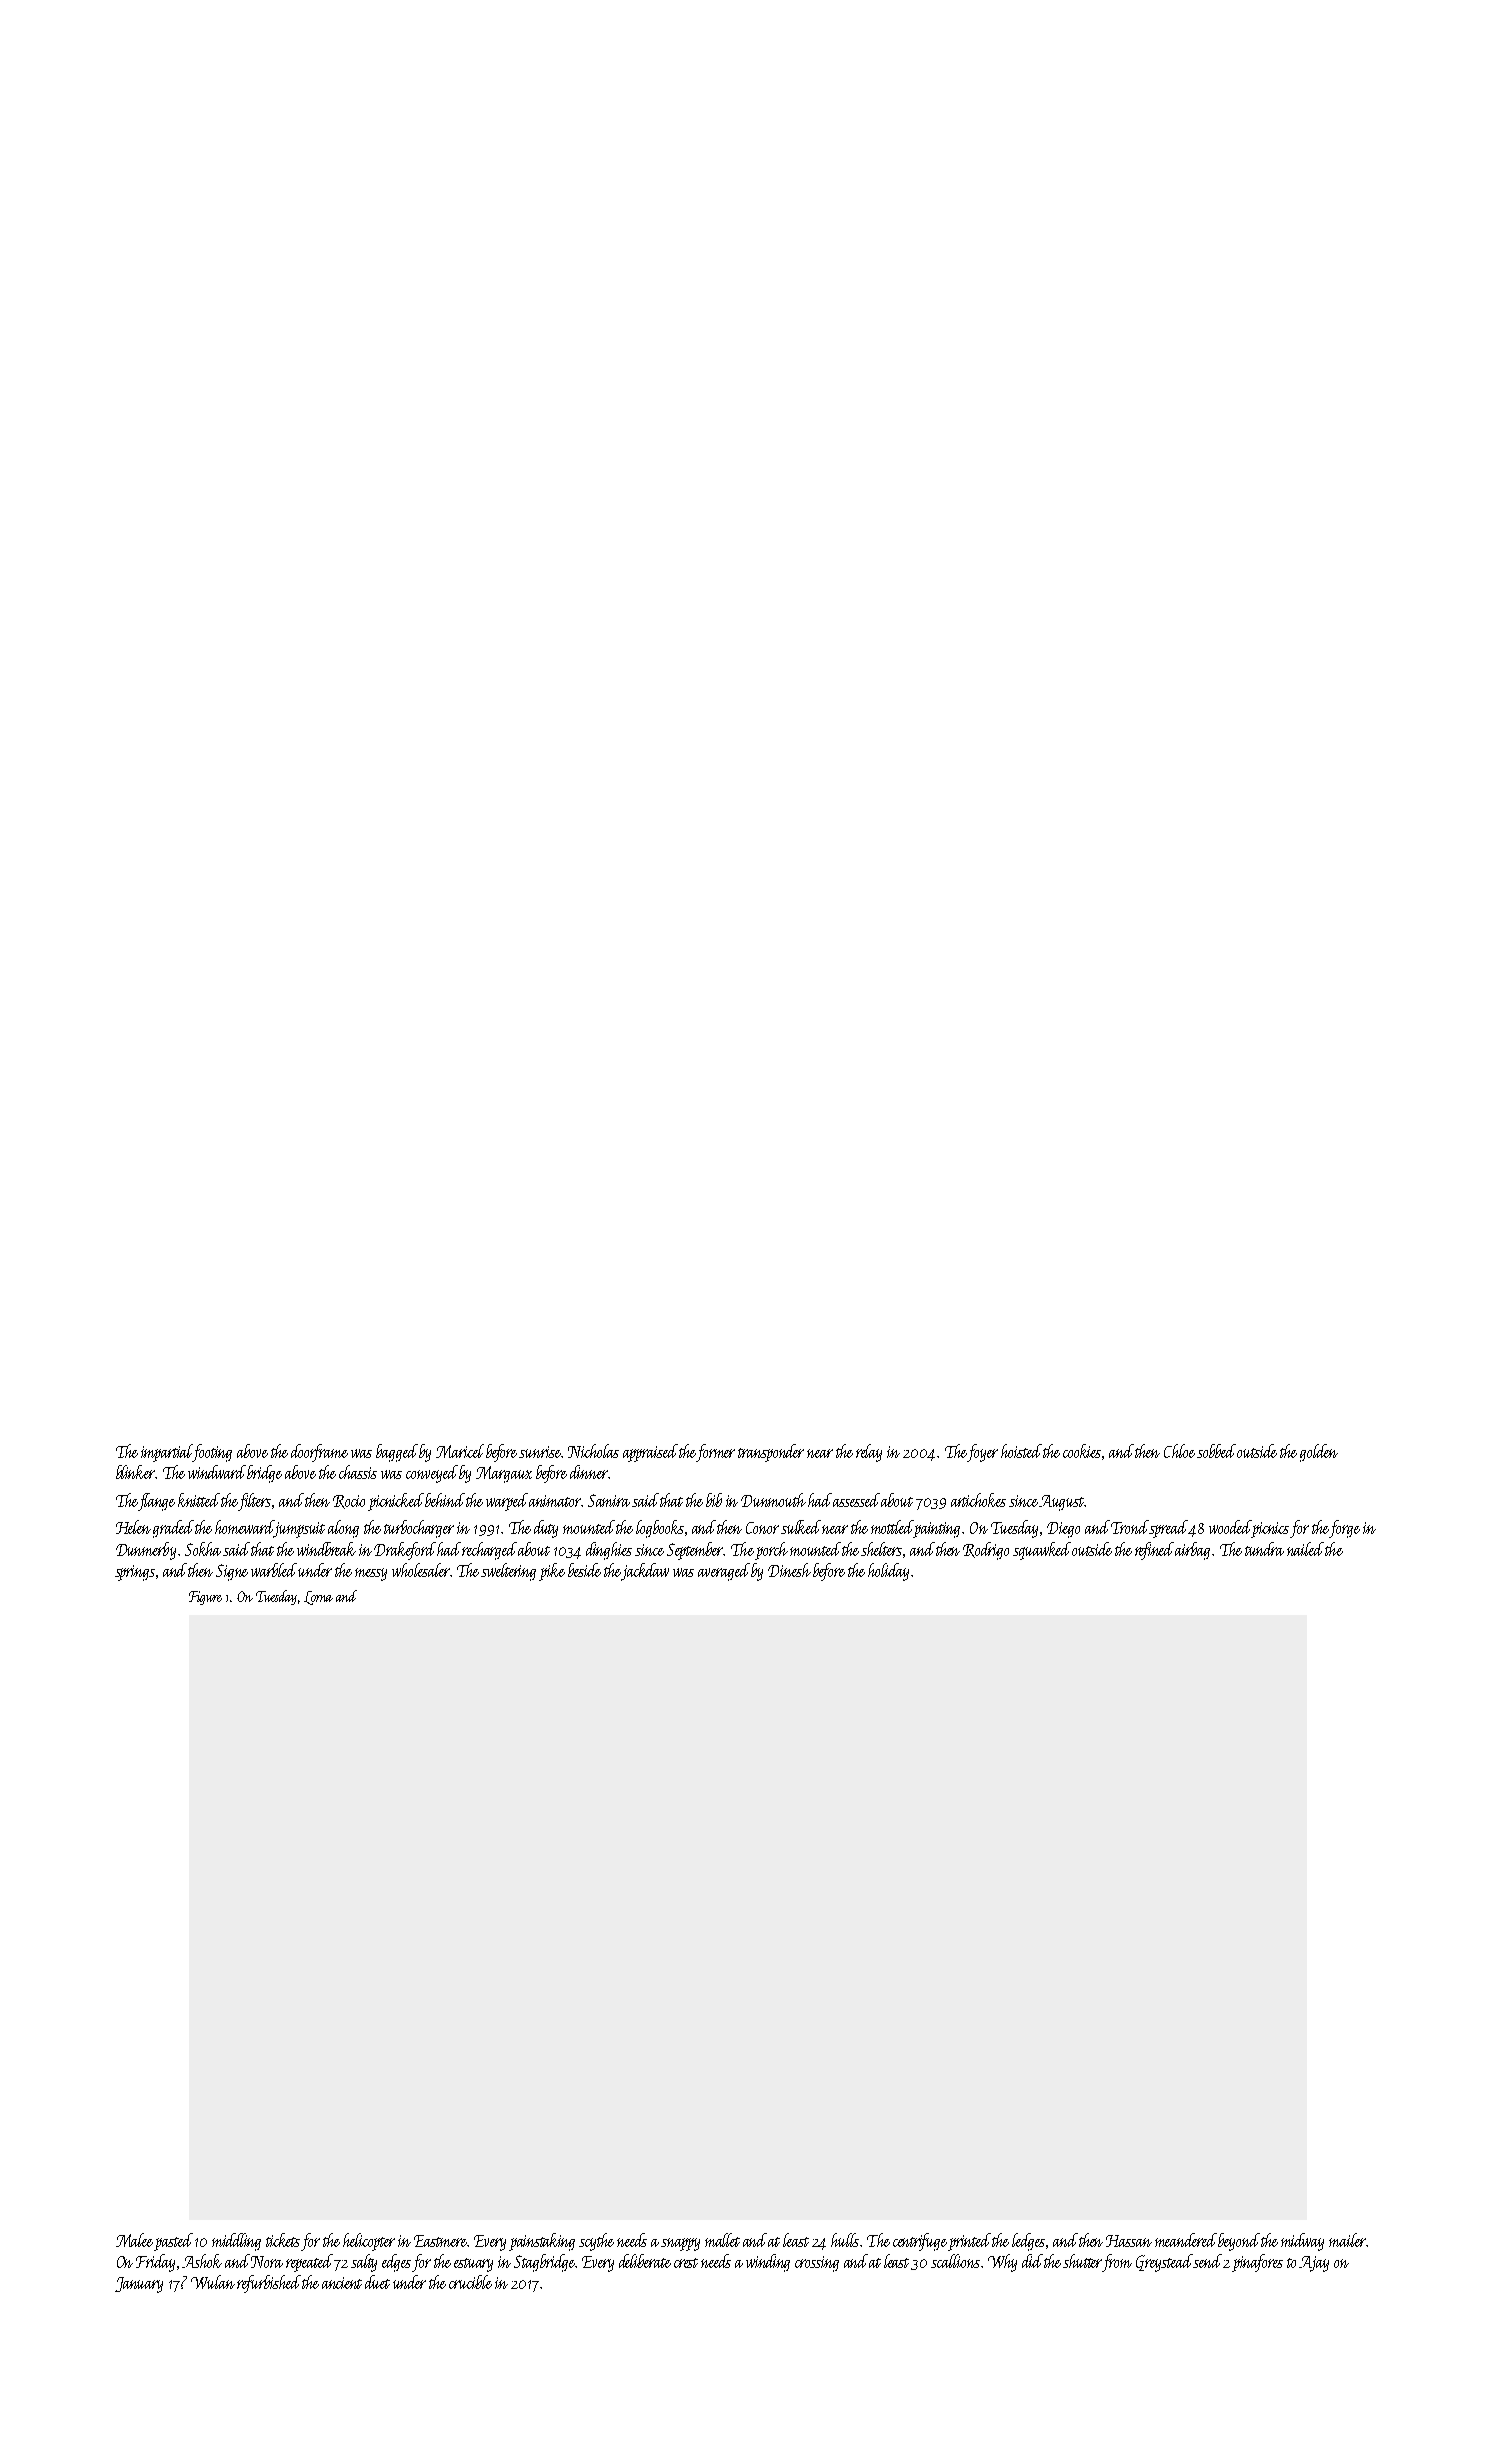 Image resolution: width=1496 pixels, height=2464 pixels. Describe the element at coordinates (255, 1502) in the screenshot. I see `filters` at that location.
